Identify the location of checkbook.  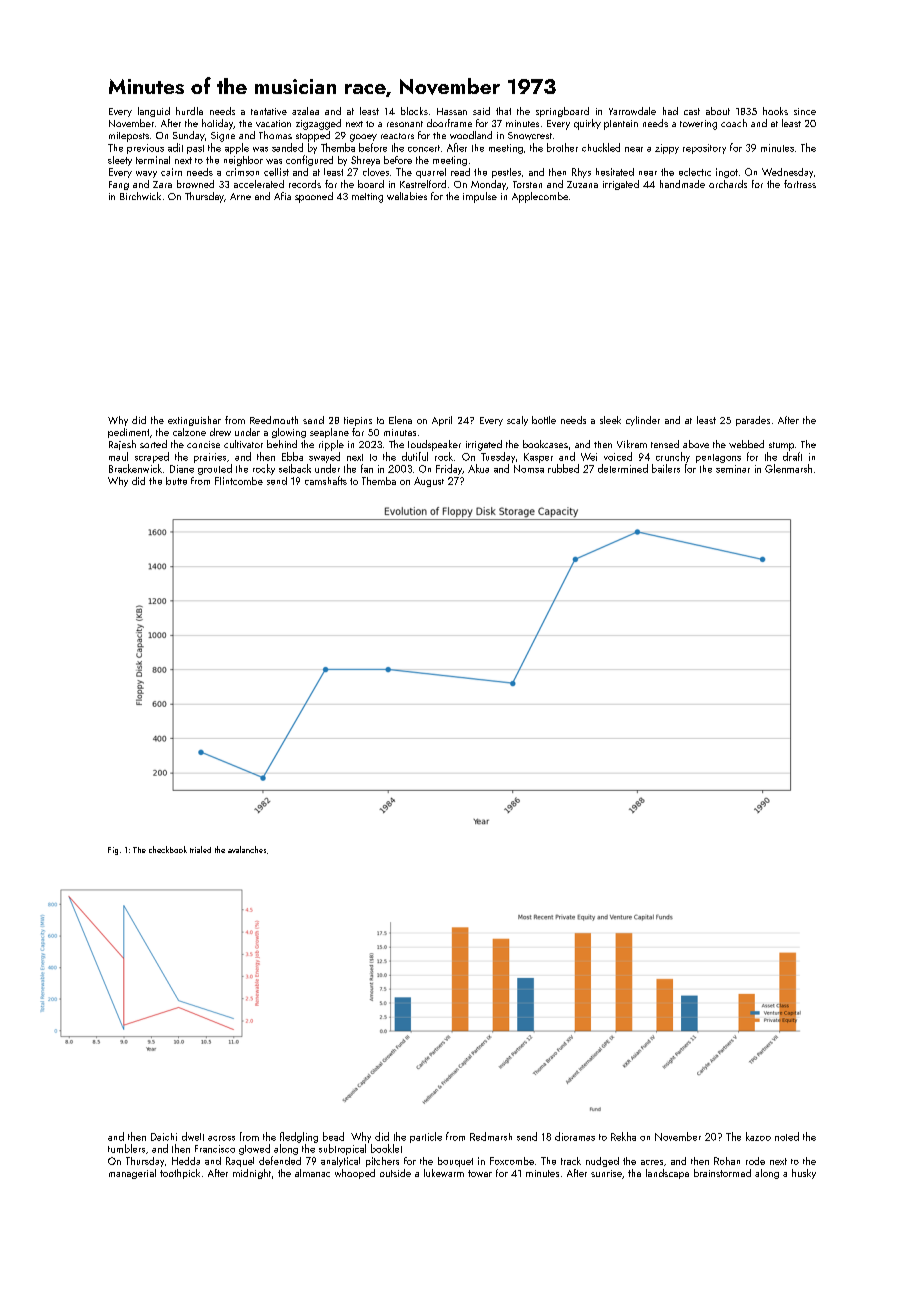
(168, 849).
